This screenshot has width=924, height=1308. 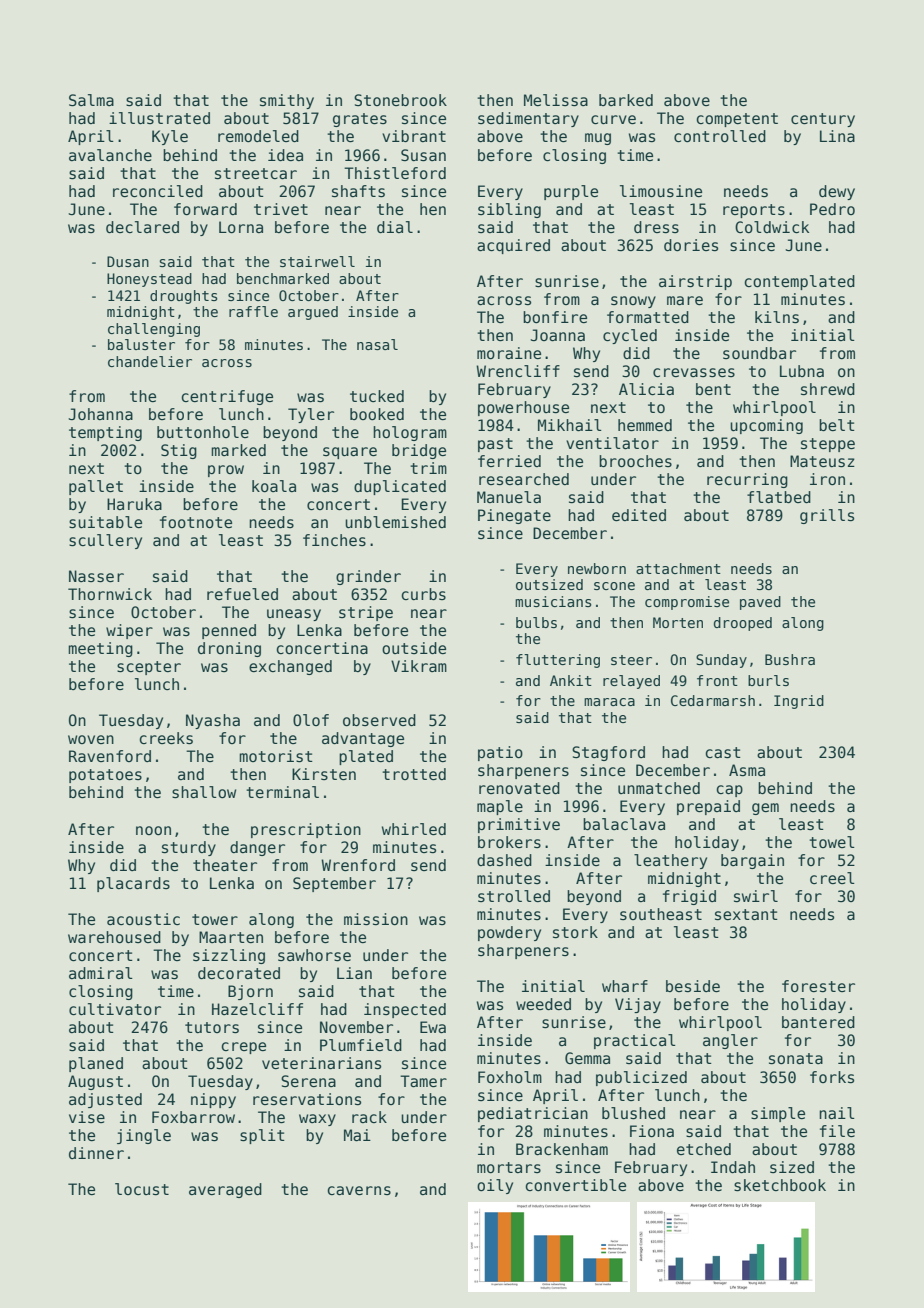 I want to click on Foxbarrow, so click(x=193, y=1117).
